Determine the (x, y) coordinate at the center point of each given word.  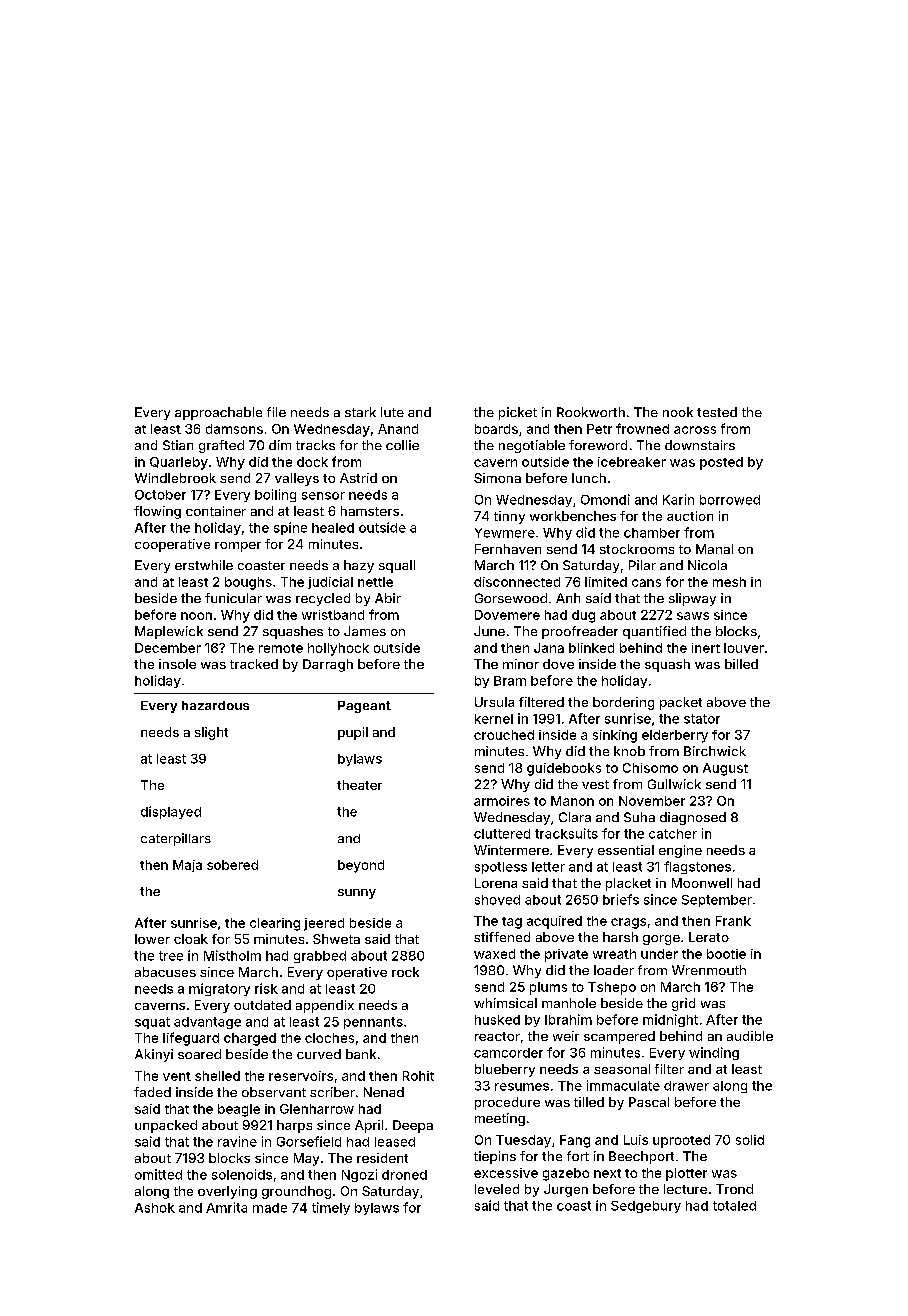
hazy (359, 566)
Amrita (226, 1207)
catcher (673, 834)
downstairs (700, 445)
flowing (157, 512)
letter (548, 867)
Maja (187, 866)
